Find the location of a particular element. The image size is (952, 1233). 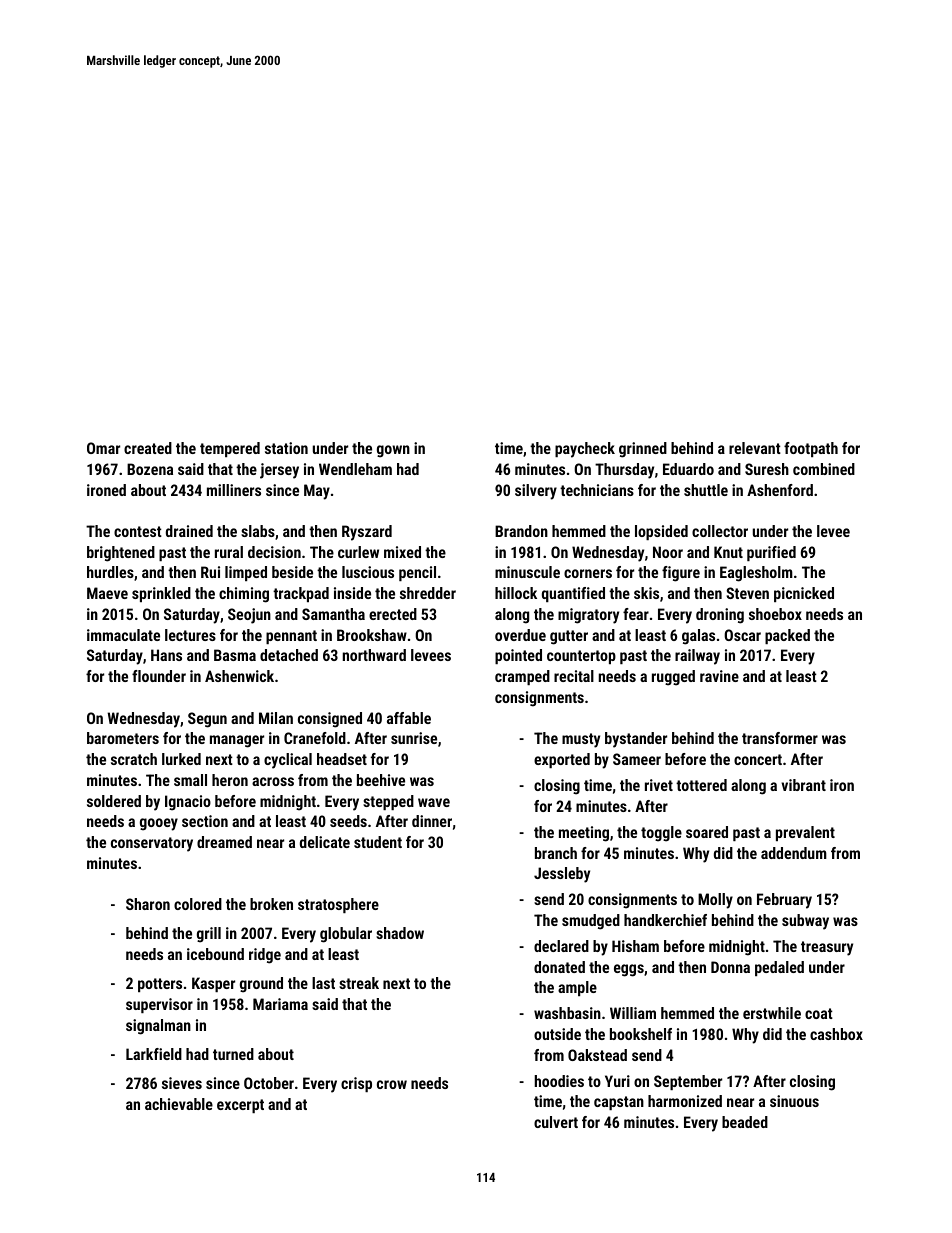

Brandon is located at coordinates (521, 531).
